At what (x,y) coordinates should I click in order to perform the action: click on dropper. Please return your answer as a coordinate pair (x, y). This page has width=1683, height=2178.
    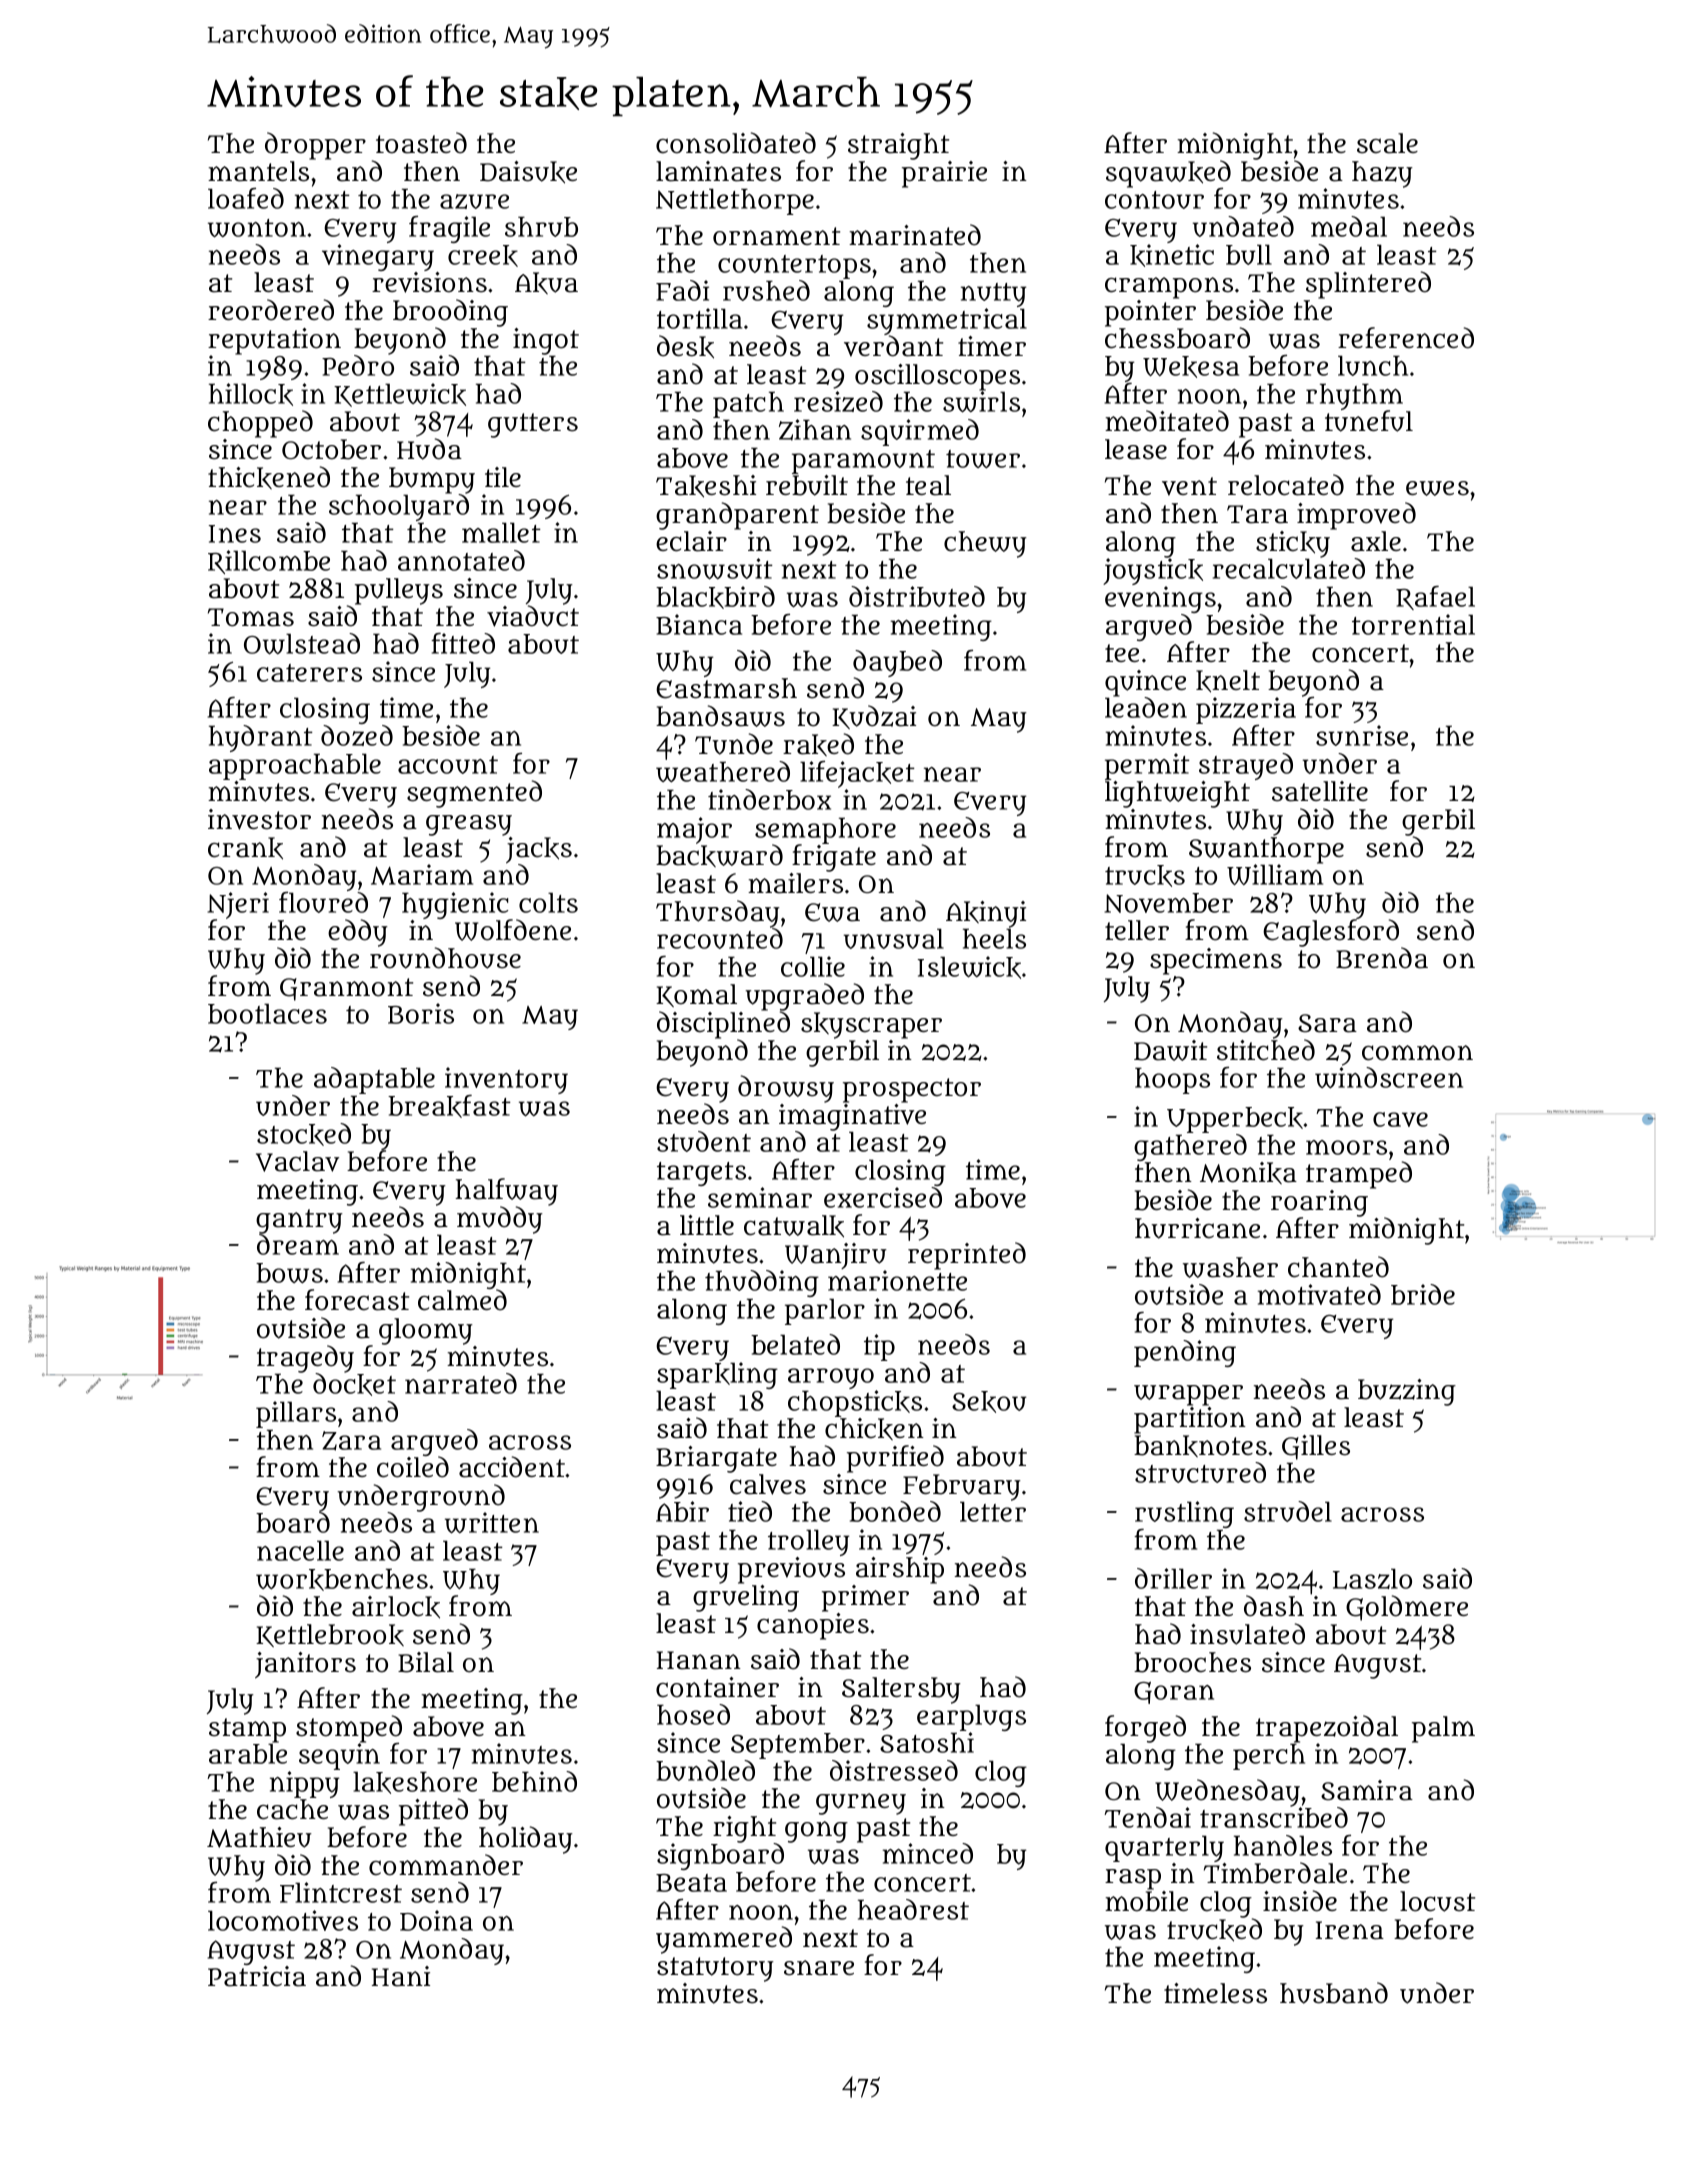
    Looking at the image, I should click on (315, 146).
